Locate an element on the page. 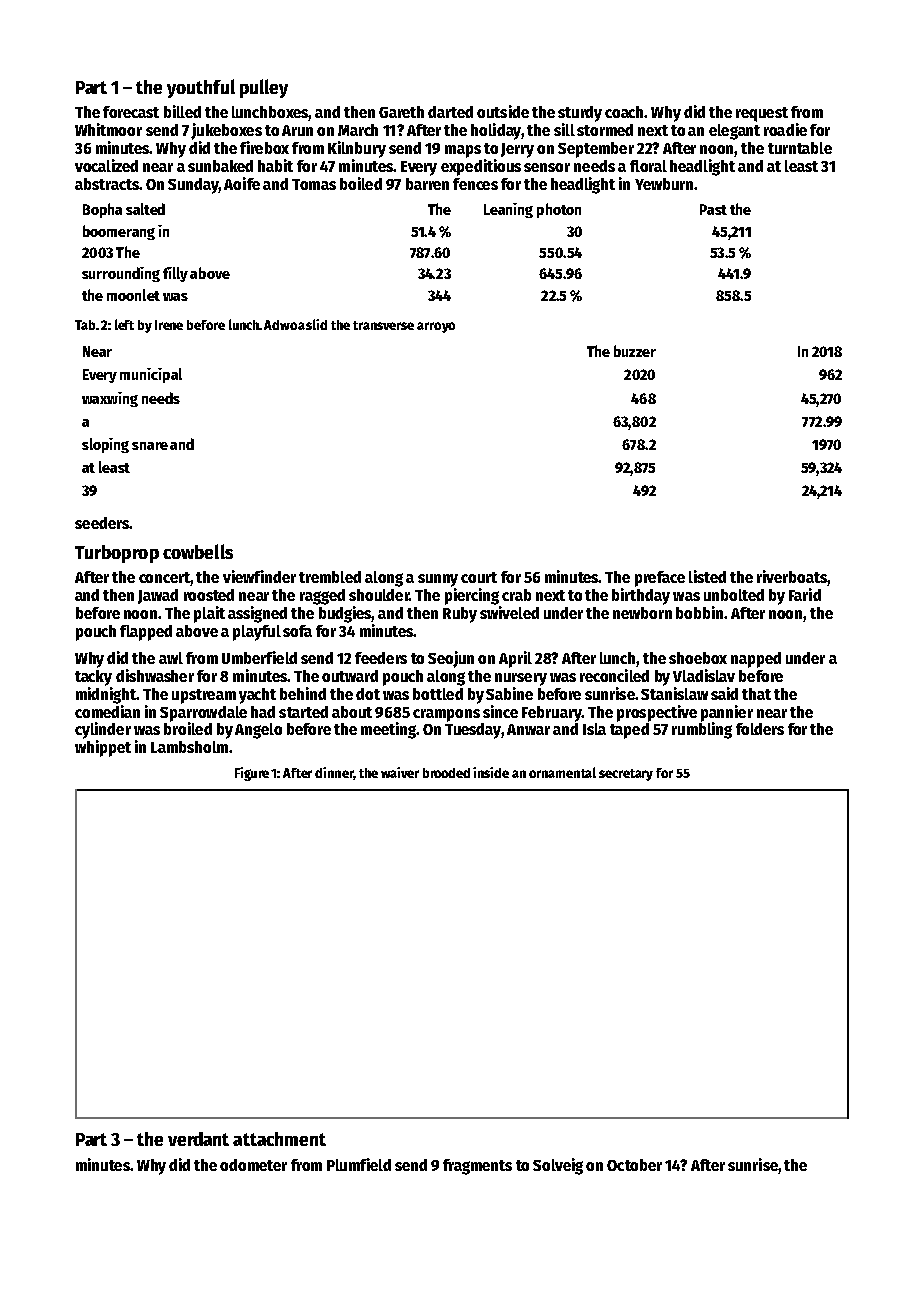 The width and height of the document is (924, 1308). Gareth is located at coordinates (401, 112).
